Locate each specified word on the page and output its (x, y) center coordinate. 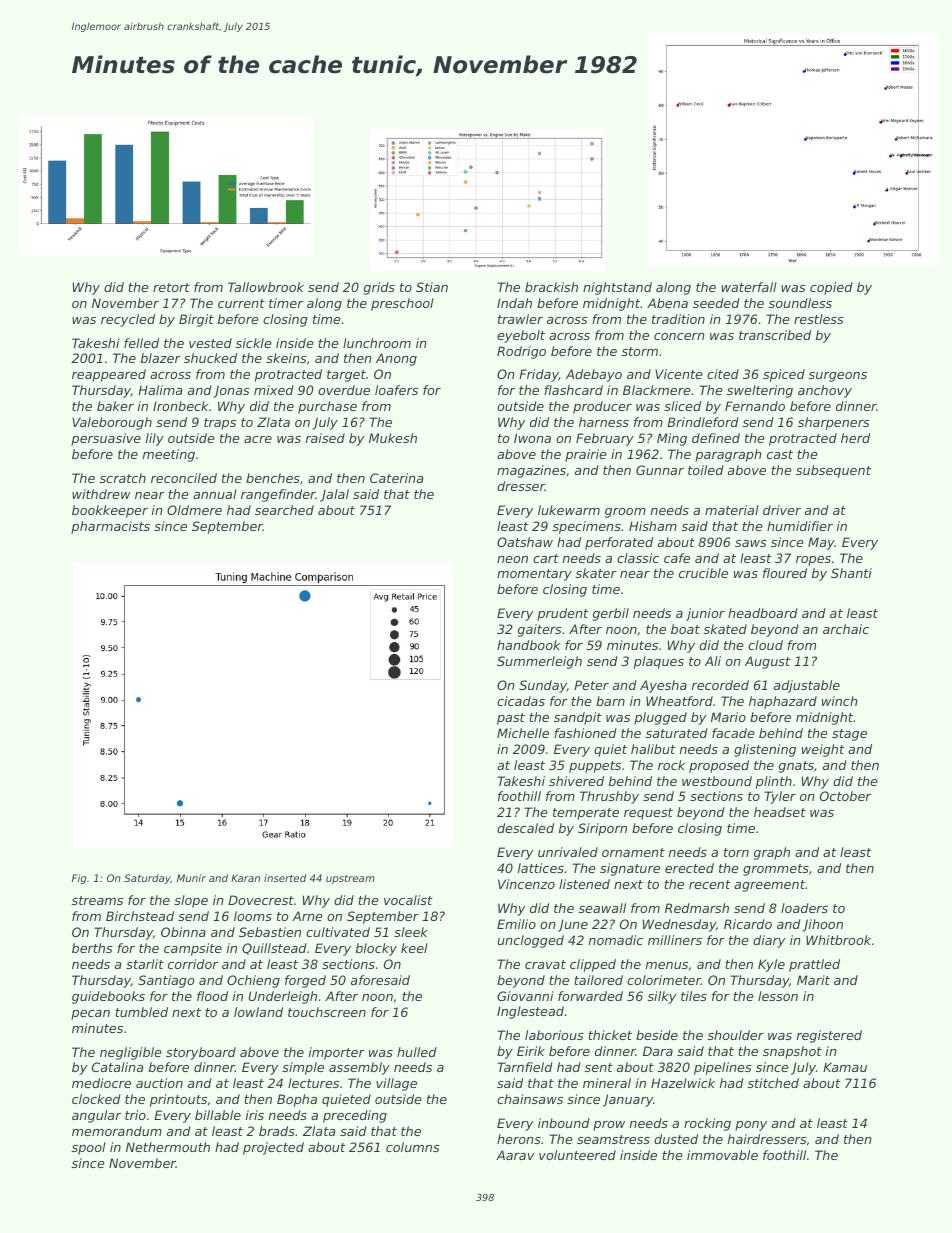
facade (733, 733)
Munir (191, 878)
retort (171, 287)
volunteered (577, 1155)
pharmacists (110, 527)
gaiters (540, 630)
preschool (402, 304)
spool (89, 1148)
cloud (765, 645)
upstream (350, 879)
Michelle (523, 733)
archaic (846, 629)
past (511, 719)
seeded (716, 303)
